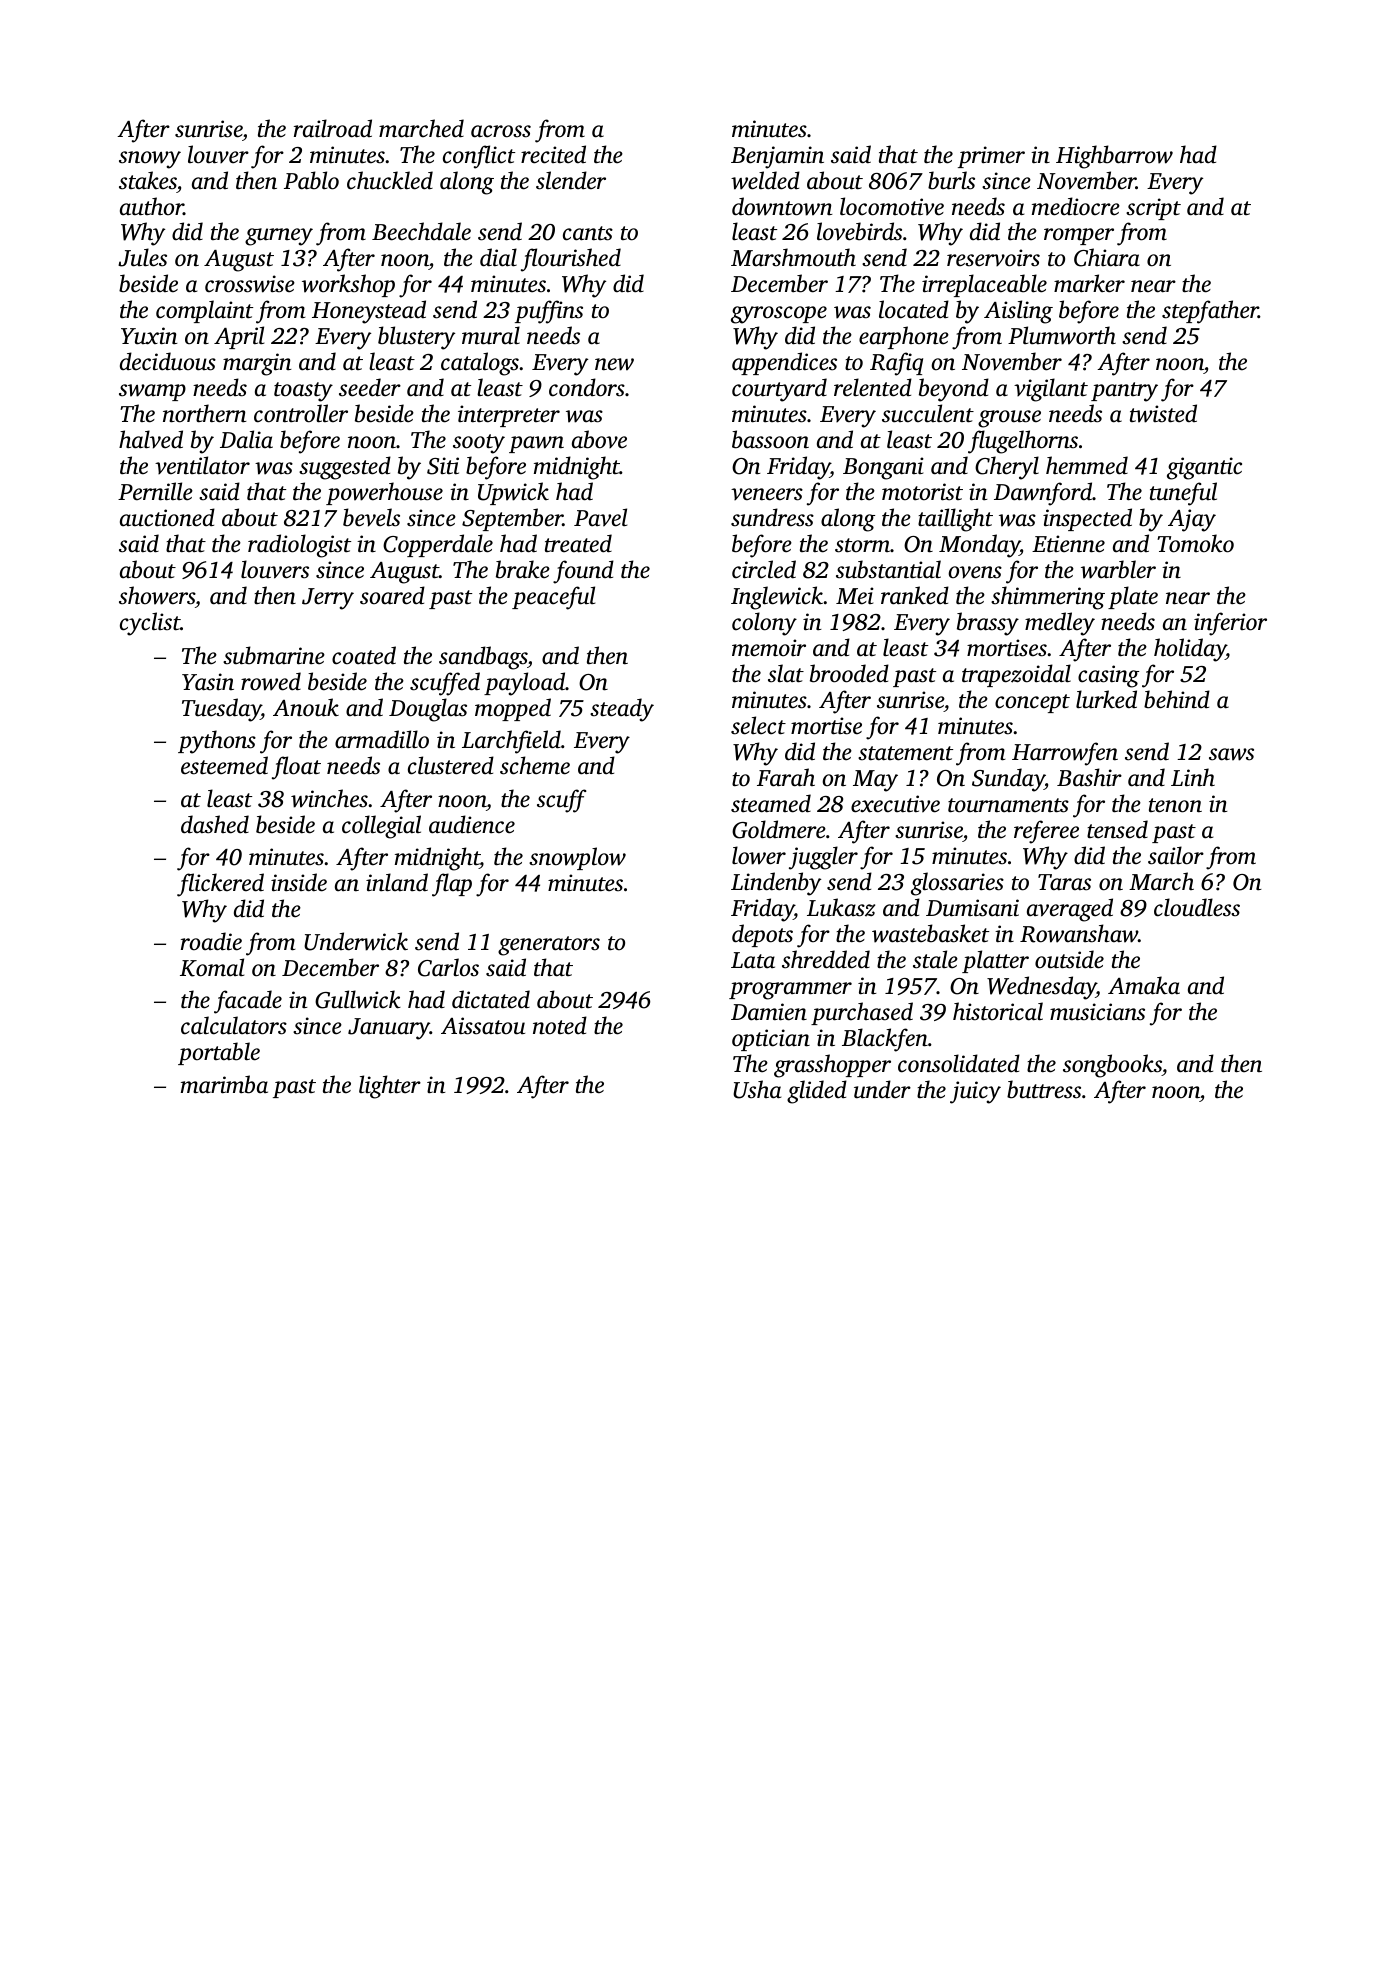 This screenshot has width=1386, height=1969. Describe the element at coordinates (142, 257) in the screenshot. I see `Jules` at that location.
